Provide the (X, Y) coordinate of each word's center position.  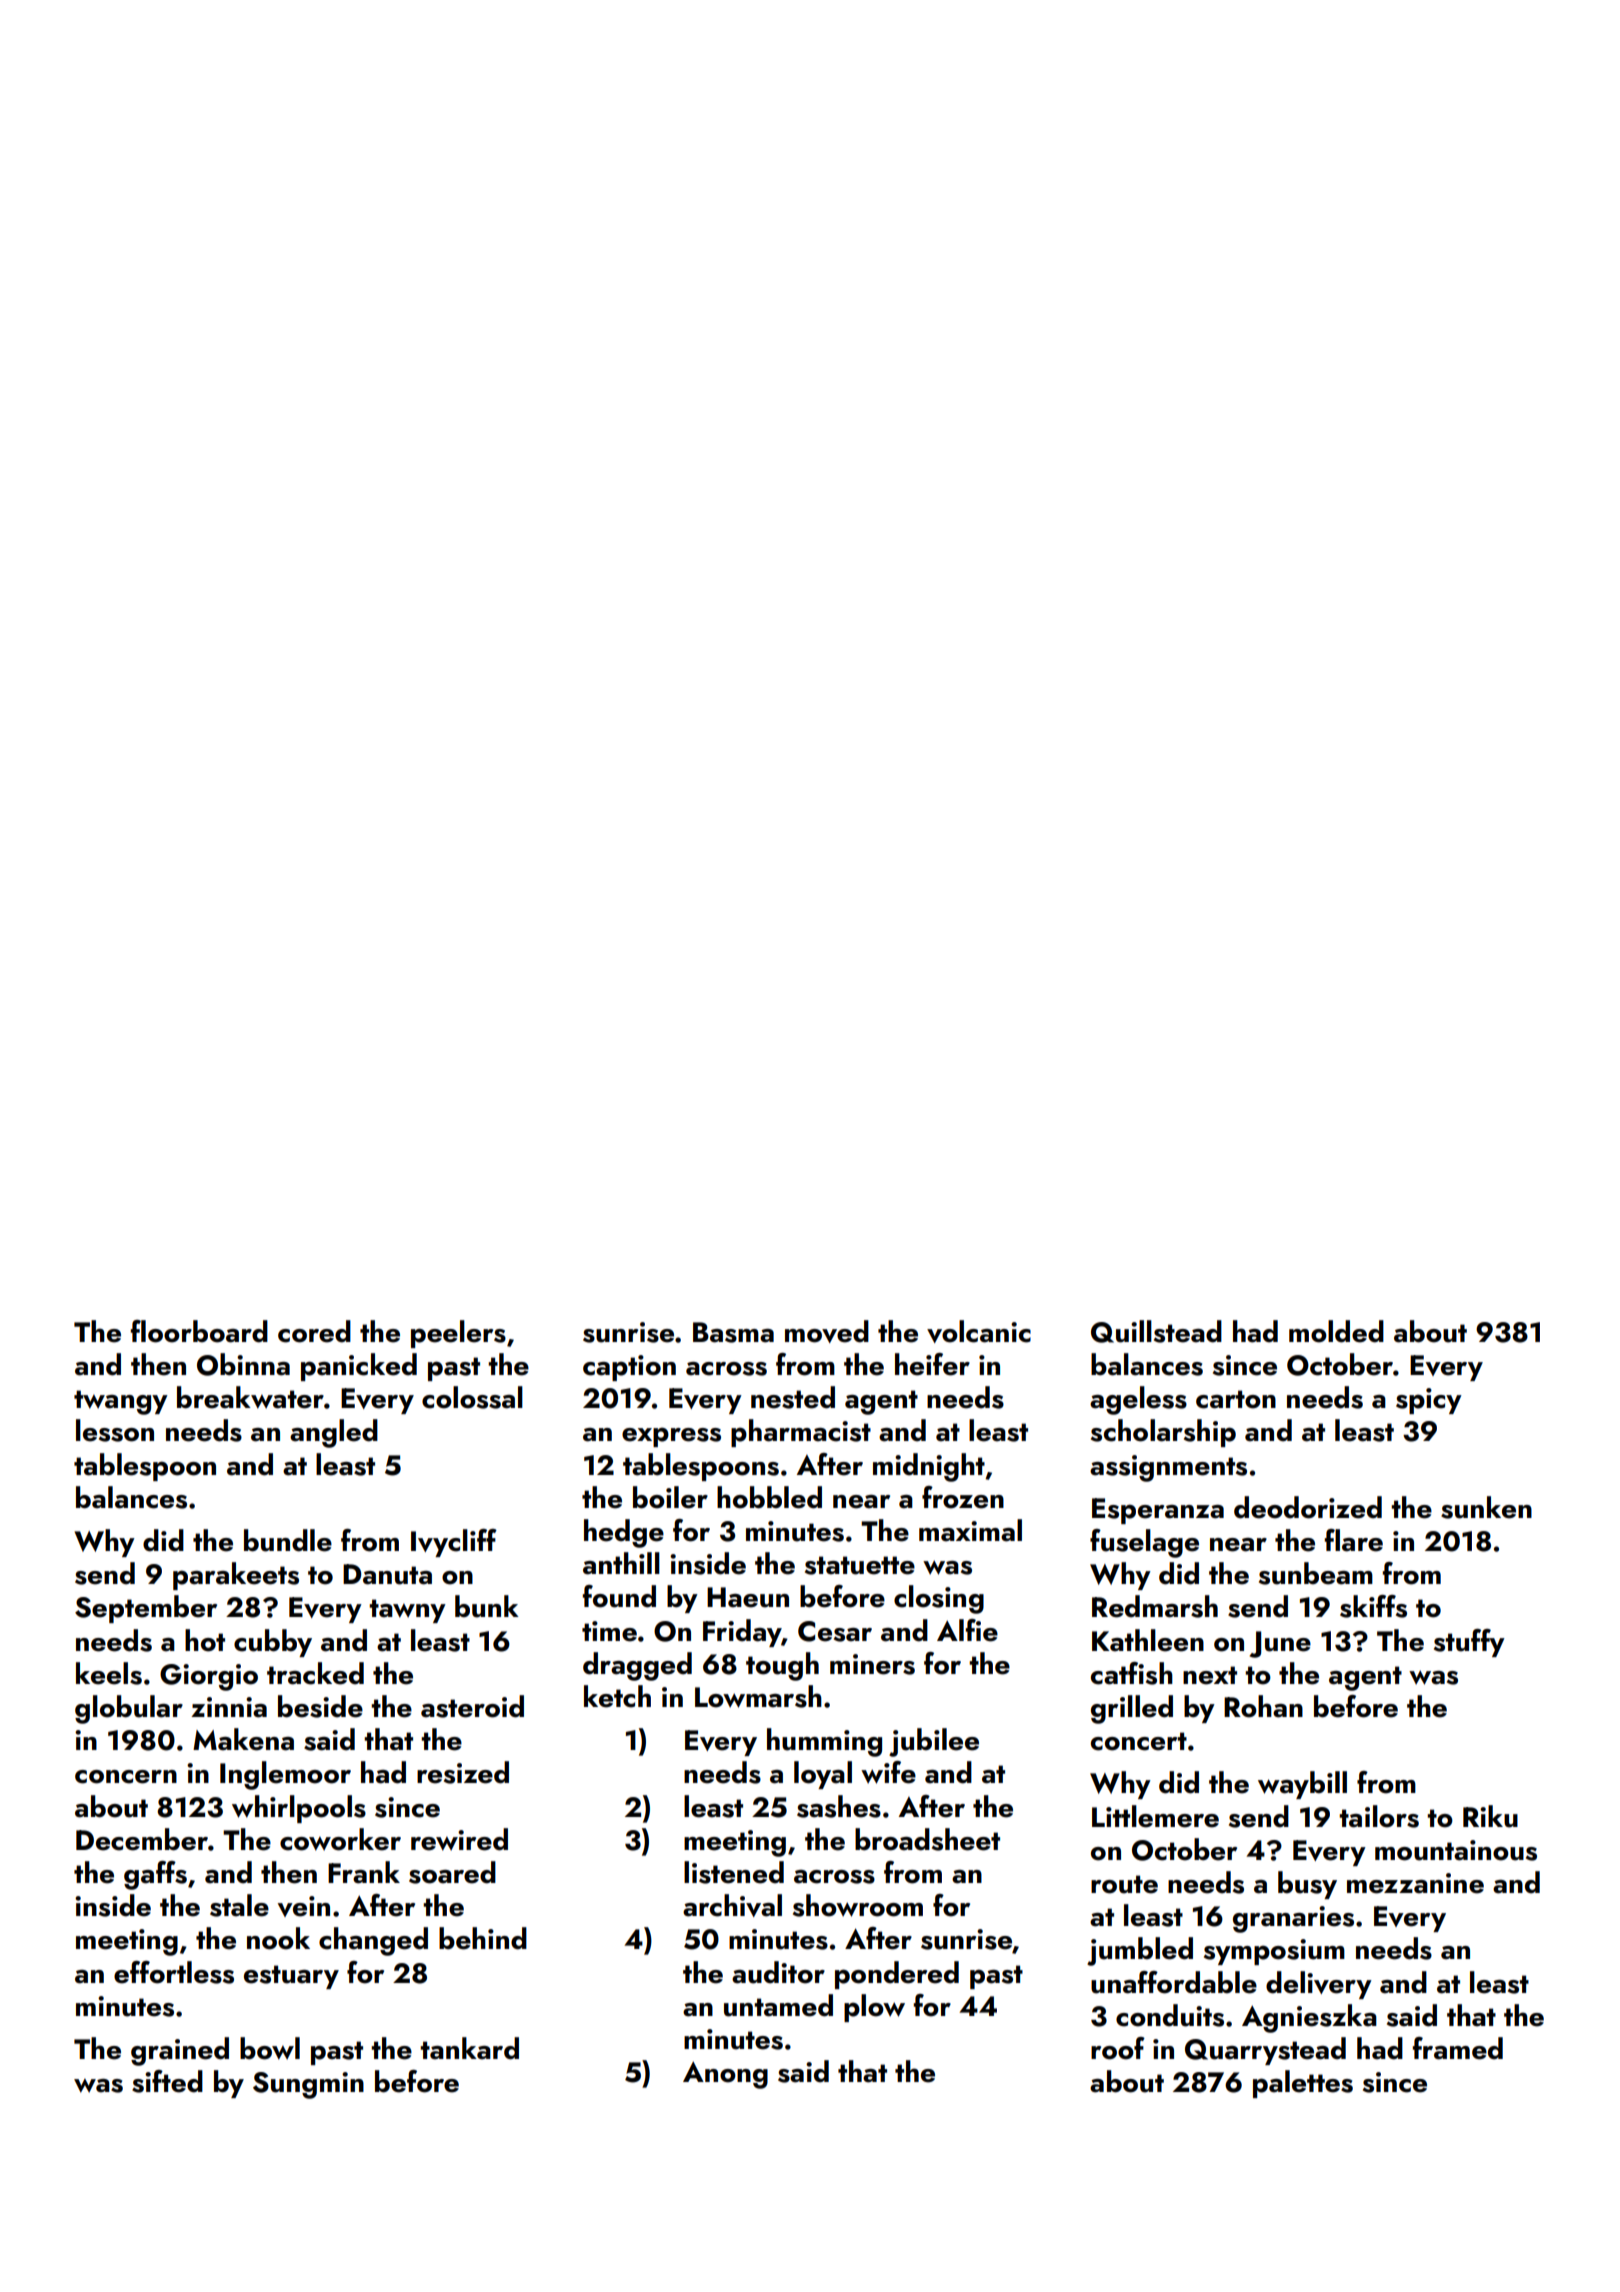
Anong (725, 2075)
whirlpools (299, 1809)
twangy (121, 1402)
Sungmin (308, 2085)
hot (205, 1640)
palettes (1303, 2084)
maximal (970, 1530)
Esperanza (1158, 1511)
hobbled (769, 1497)
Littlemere (1155, 1816)
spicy (1429, 1401)
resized (463, 1772)
